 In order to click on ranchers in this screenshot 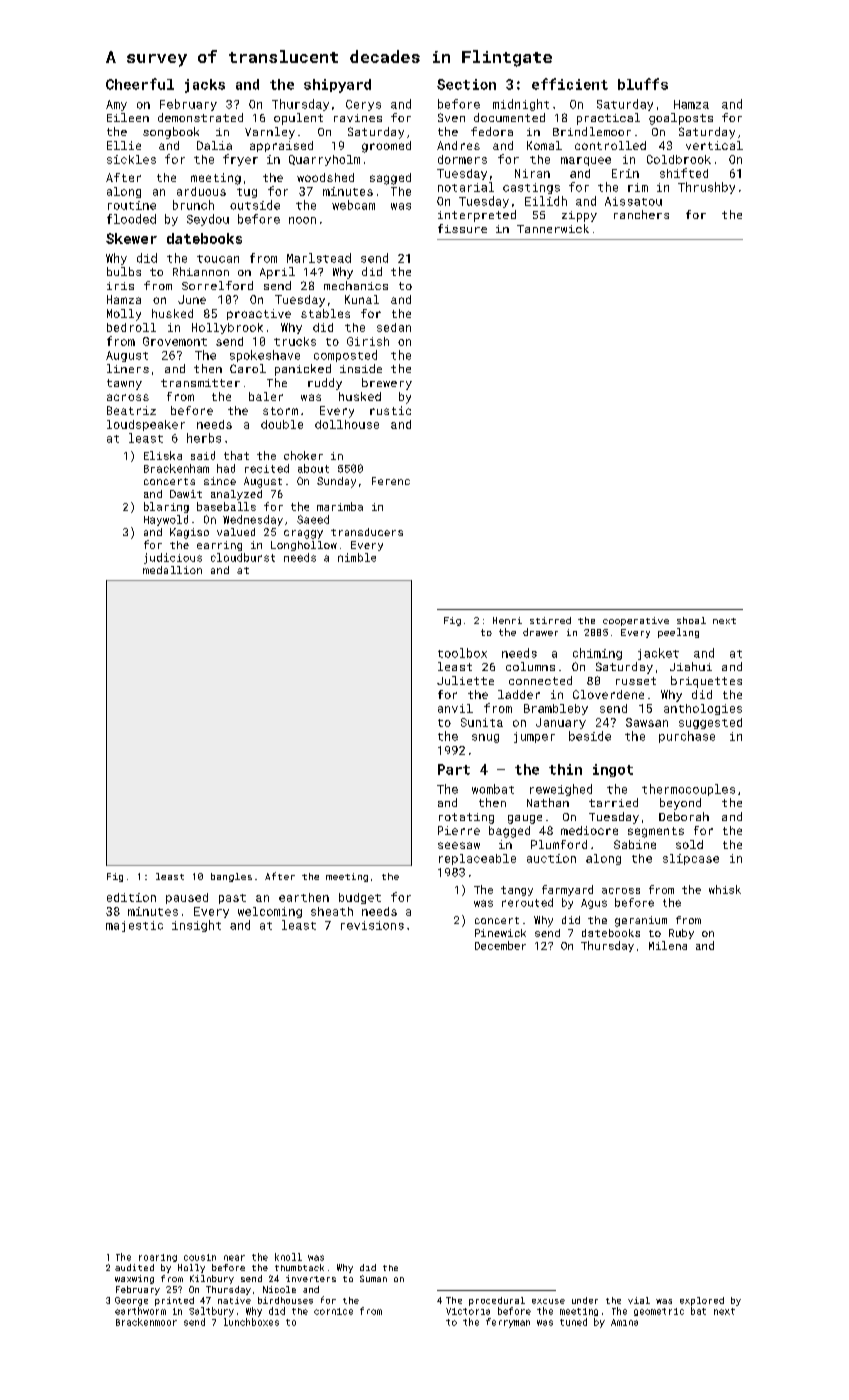, I will do `click(641, 214)`.
